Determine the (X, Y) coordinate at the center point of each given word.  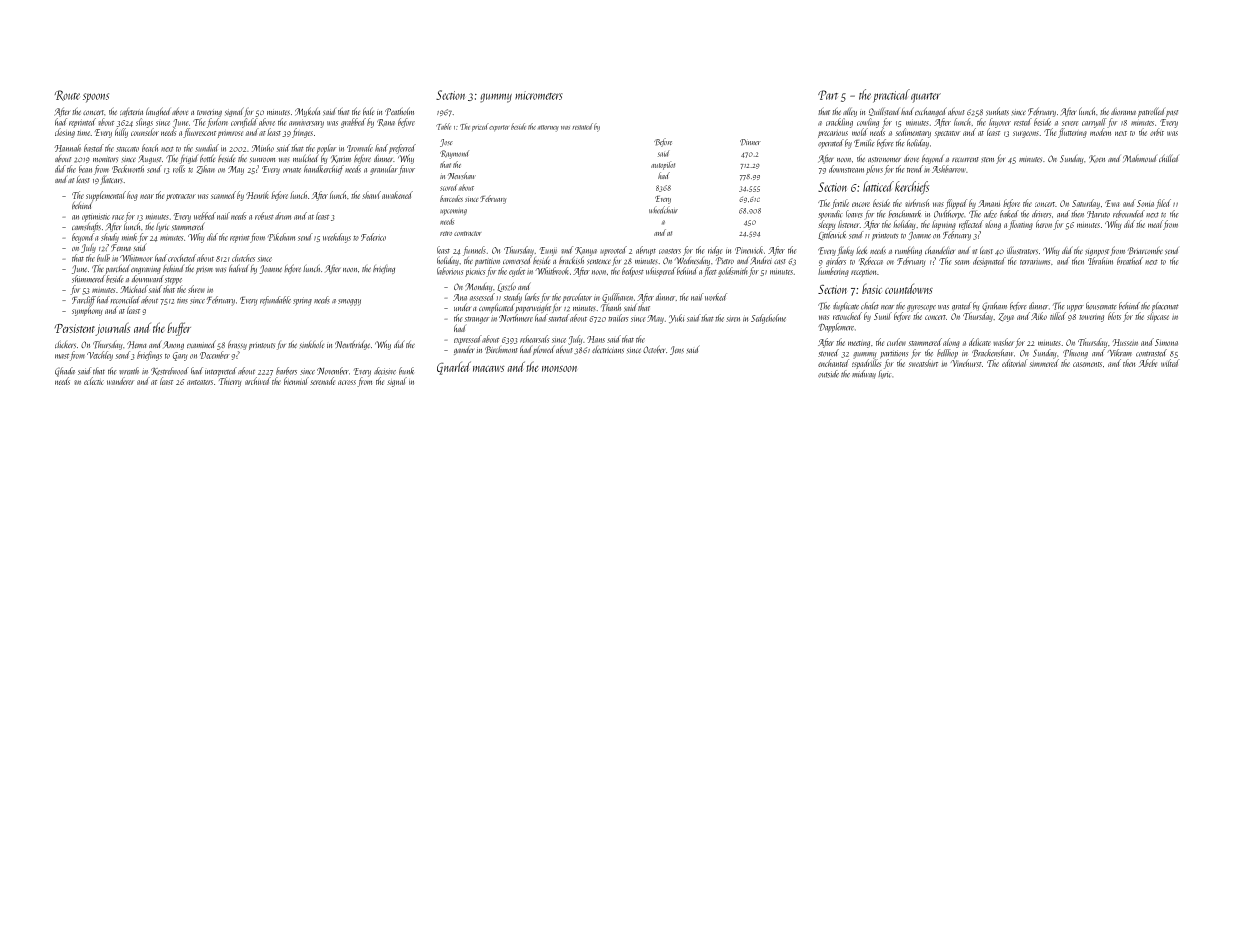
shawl (371, 195)
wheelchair (663, 210)
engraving (146, 270)
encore (861, 204)
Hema (137, 345)
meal (1155, 224)
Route (67, 95)
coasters (670, 251)
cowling (868, 123)
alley (850, 112)
